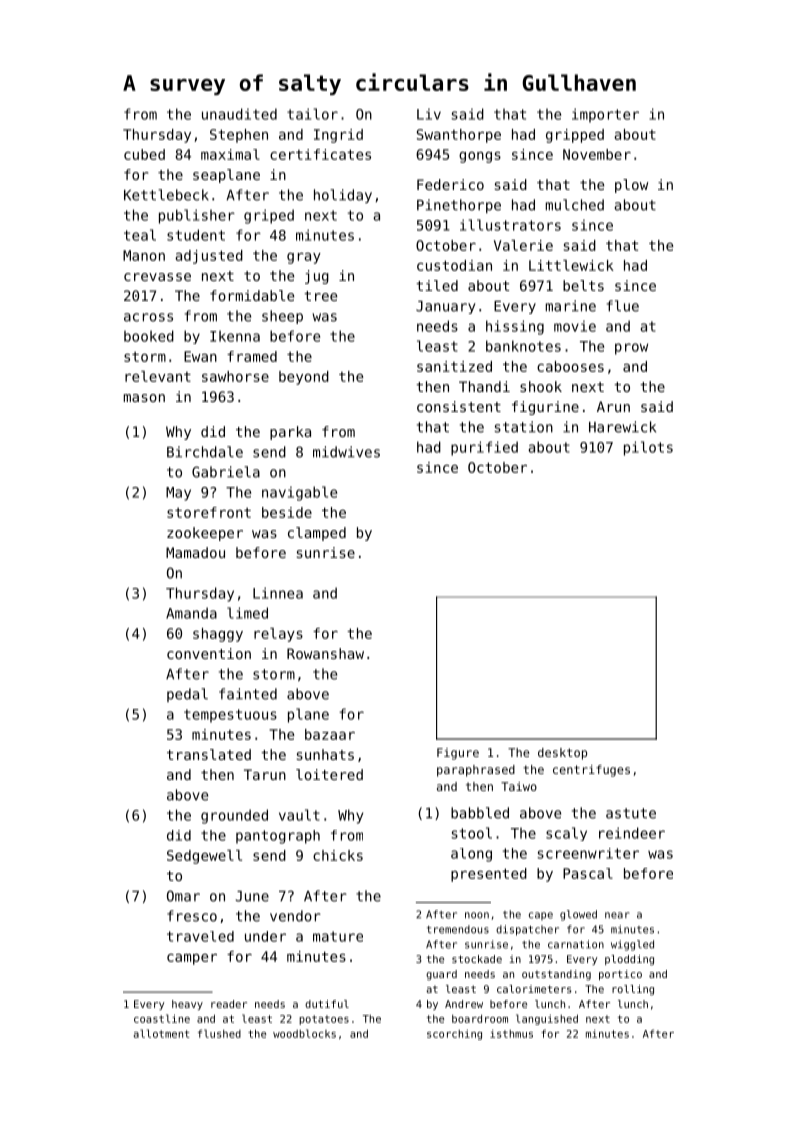  Describe the element at coordinates (191, 613) in the screenshot. I see `Amanda` at that location.
